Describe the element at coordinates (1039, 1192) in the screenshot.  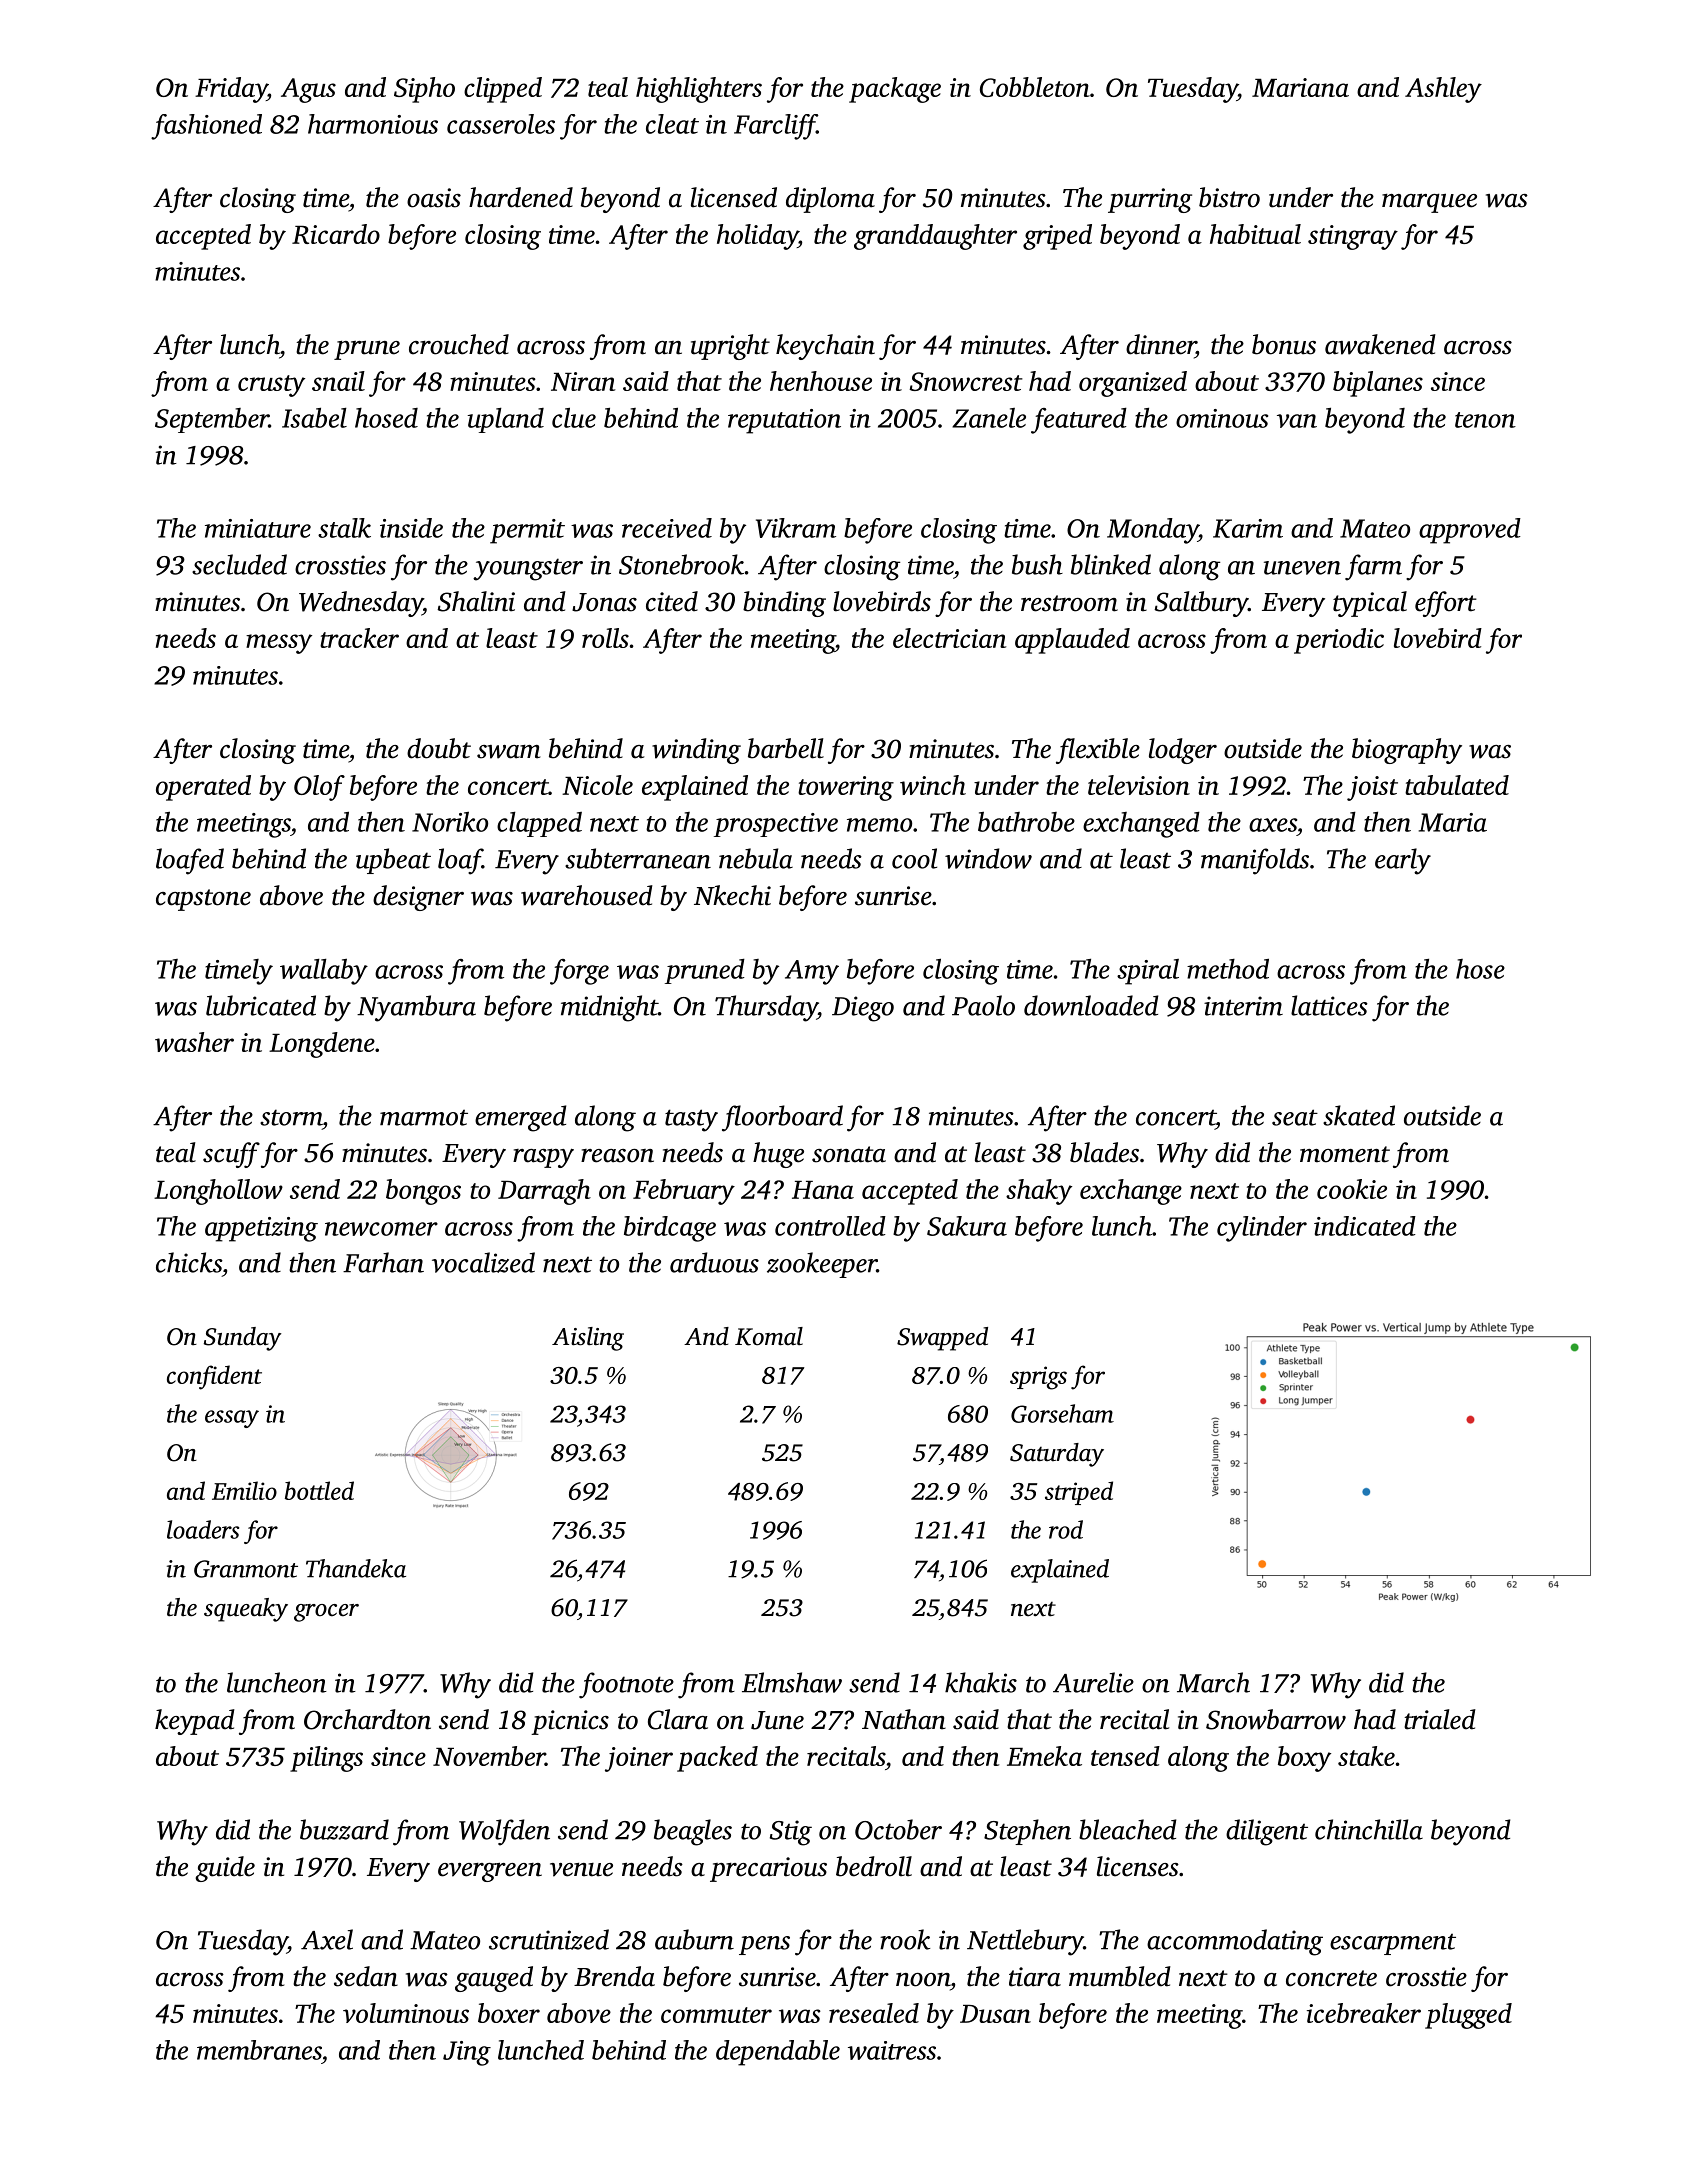
I see `shaky` at that location.
